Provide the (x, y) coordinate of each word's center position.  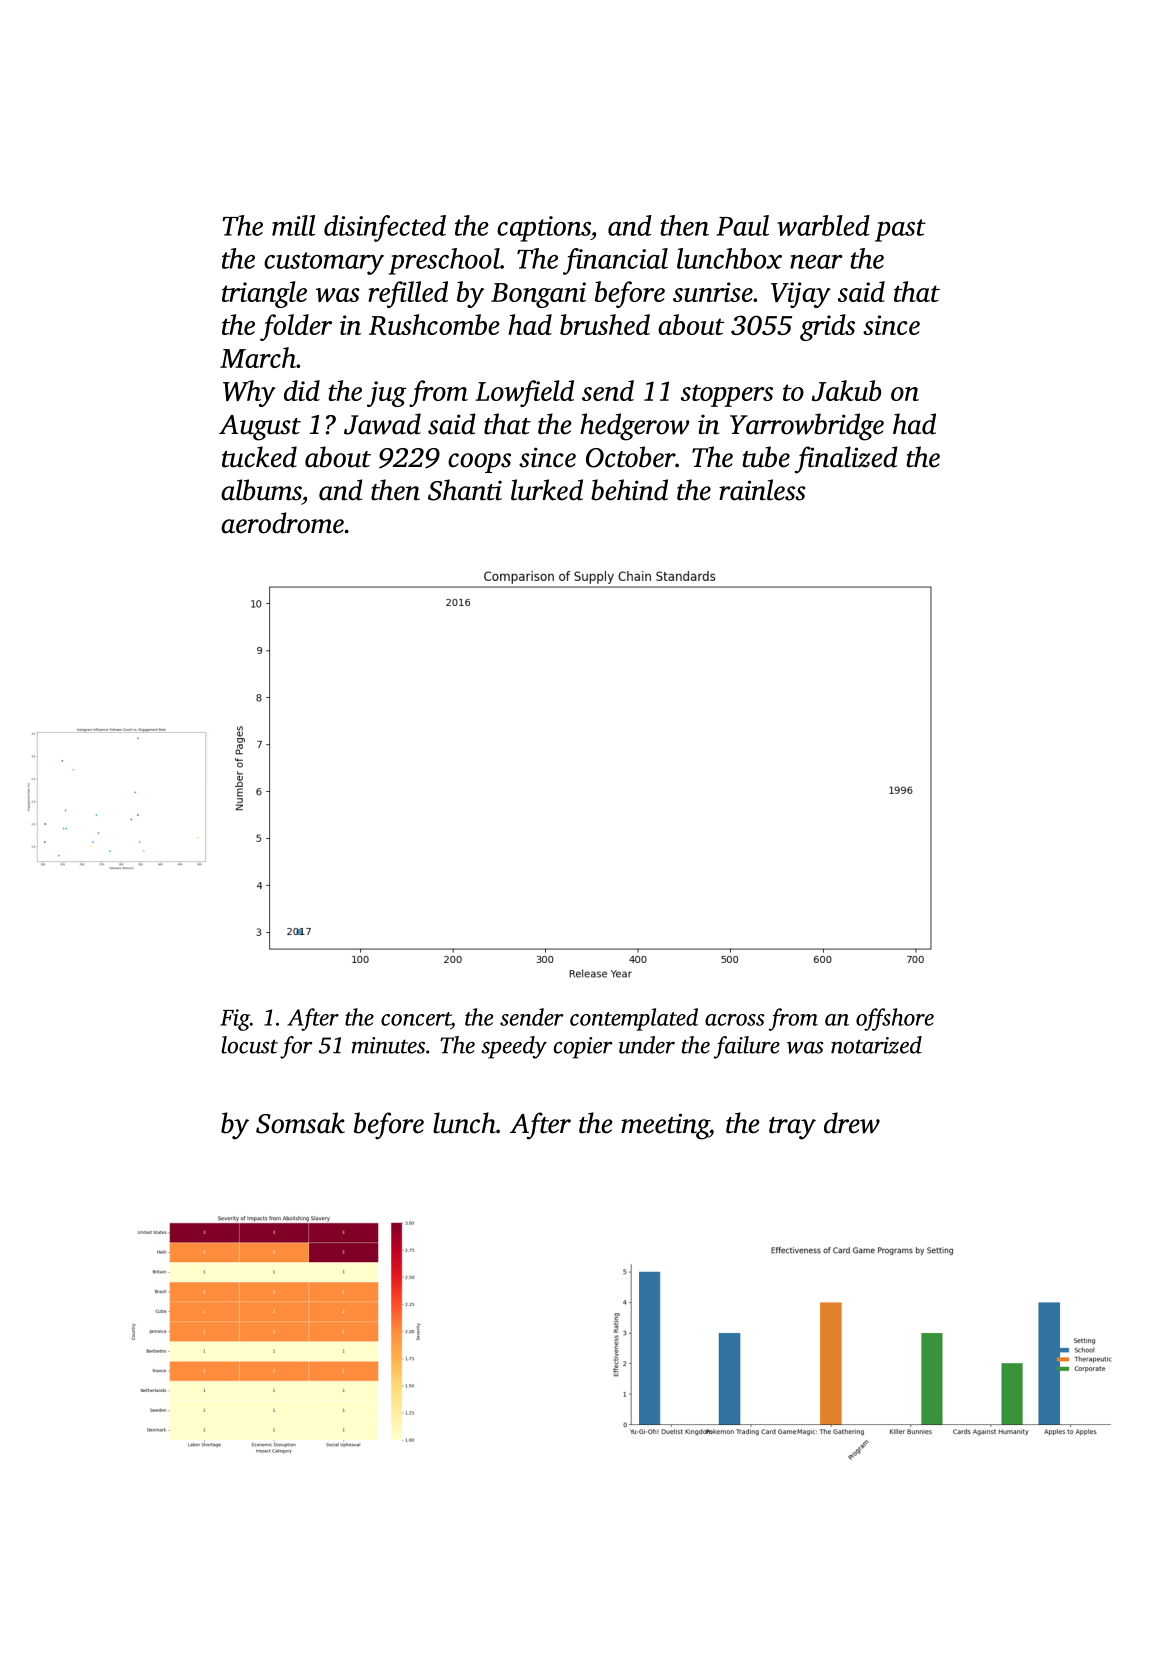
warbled (823, 225)
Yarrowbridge (807, 427)
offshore (895, 1019)
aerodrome (282, 523)
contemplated (634, 1019)
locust (249, 1045)
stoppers (727, 395)
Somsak (300, 1123)
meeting (665, 1126)
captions (544, 229)
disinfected (385, 228)
